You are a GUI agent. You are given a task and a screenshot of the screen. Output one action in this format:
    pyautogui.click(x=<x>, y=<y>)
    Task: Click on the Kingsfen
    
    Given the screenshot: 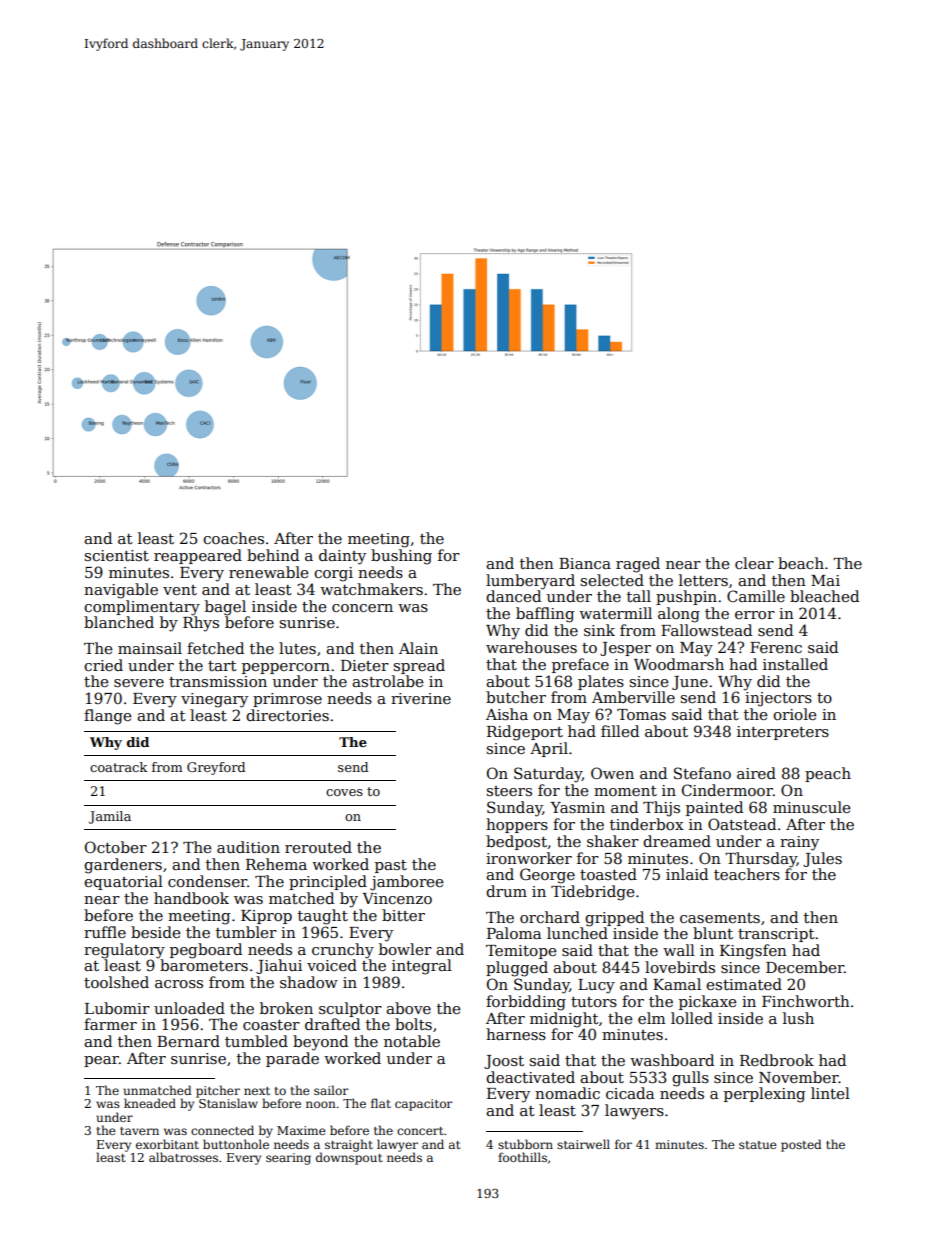 What is the action you would take?
    pyautogui.click(x=753, y=952)
